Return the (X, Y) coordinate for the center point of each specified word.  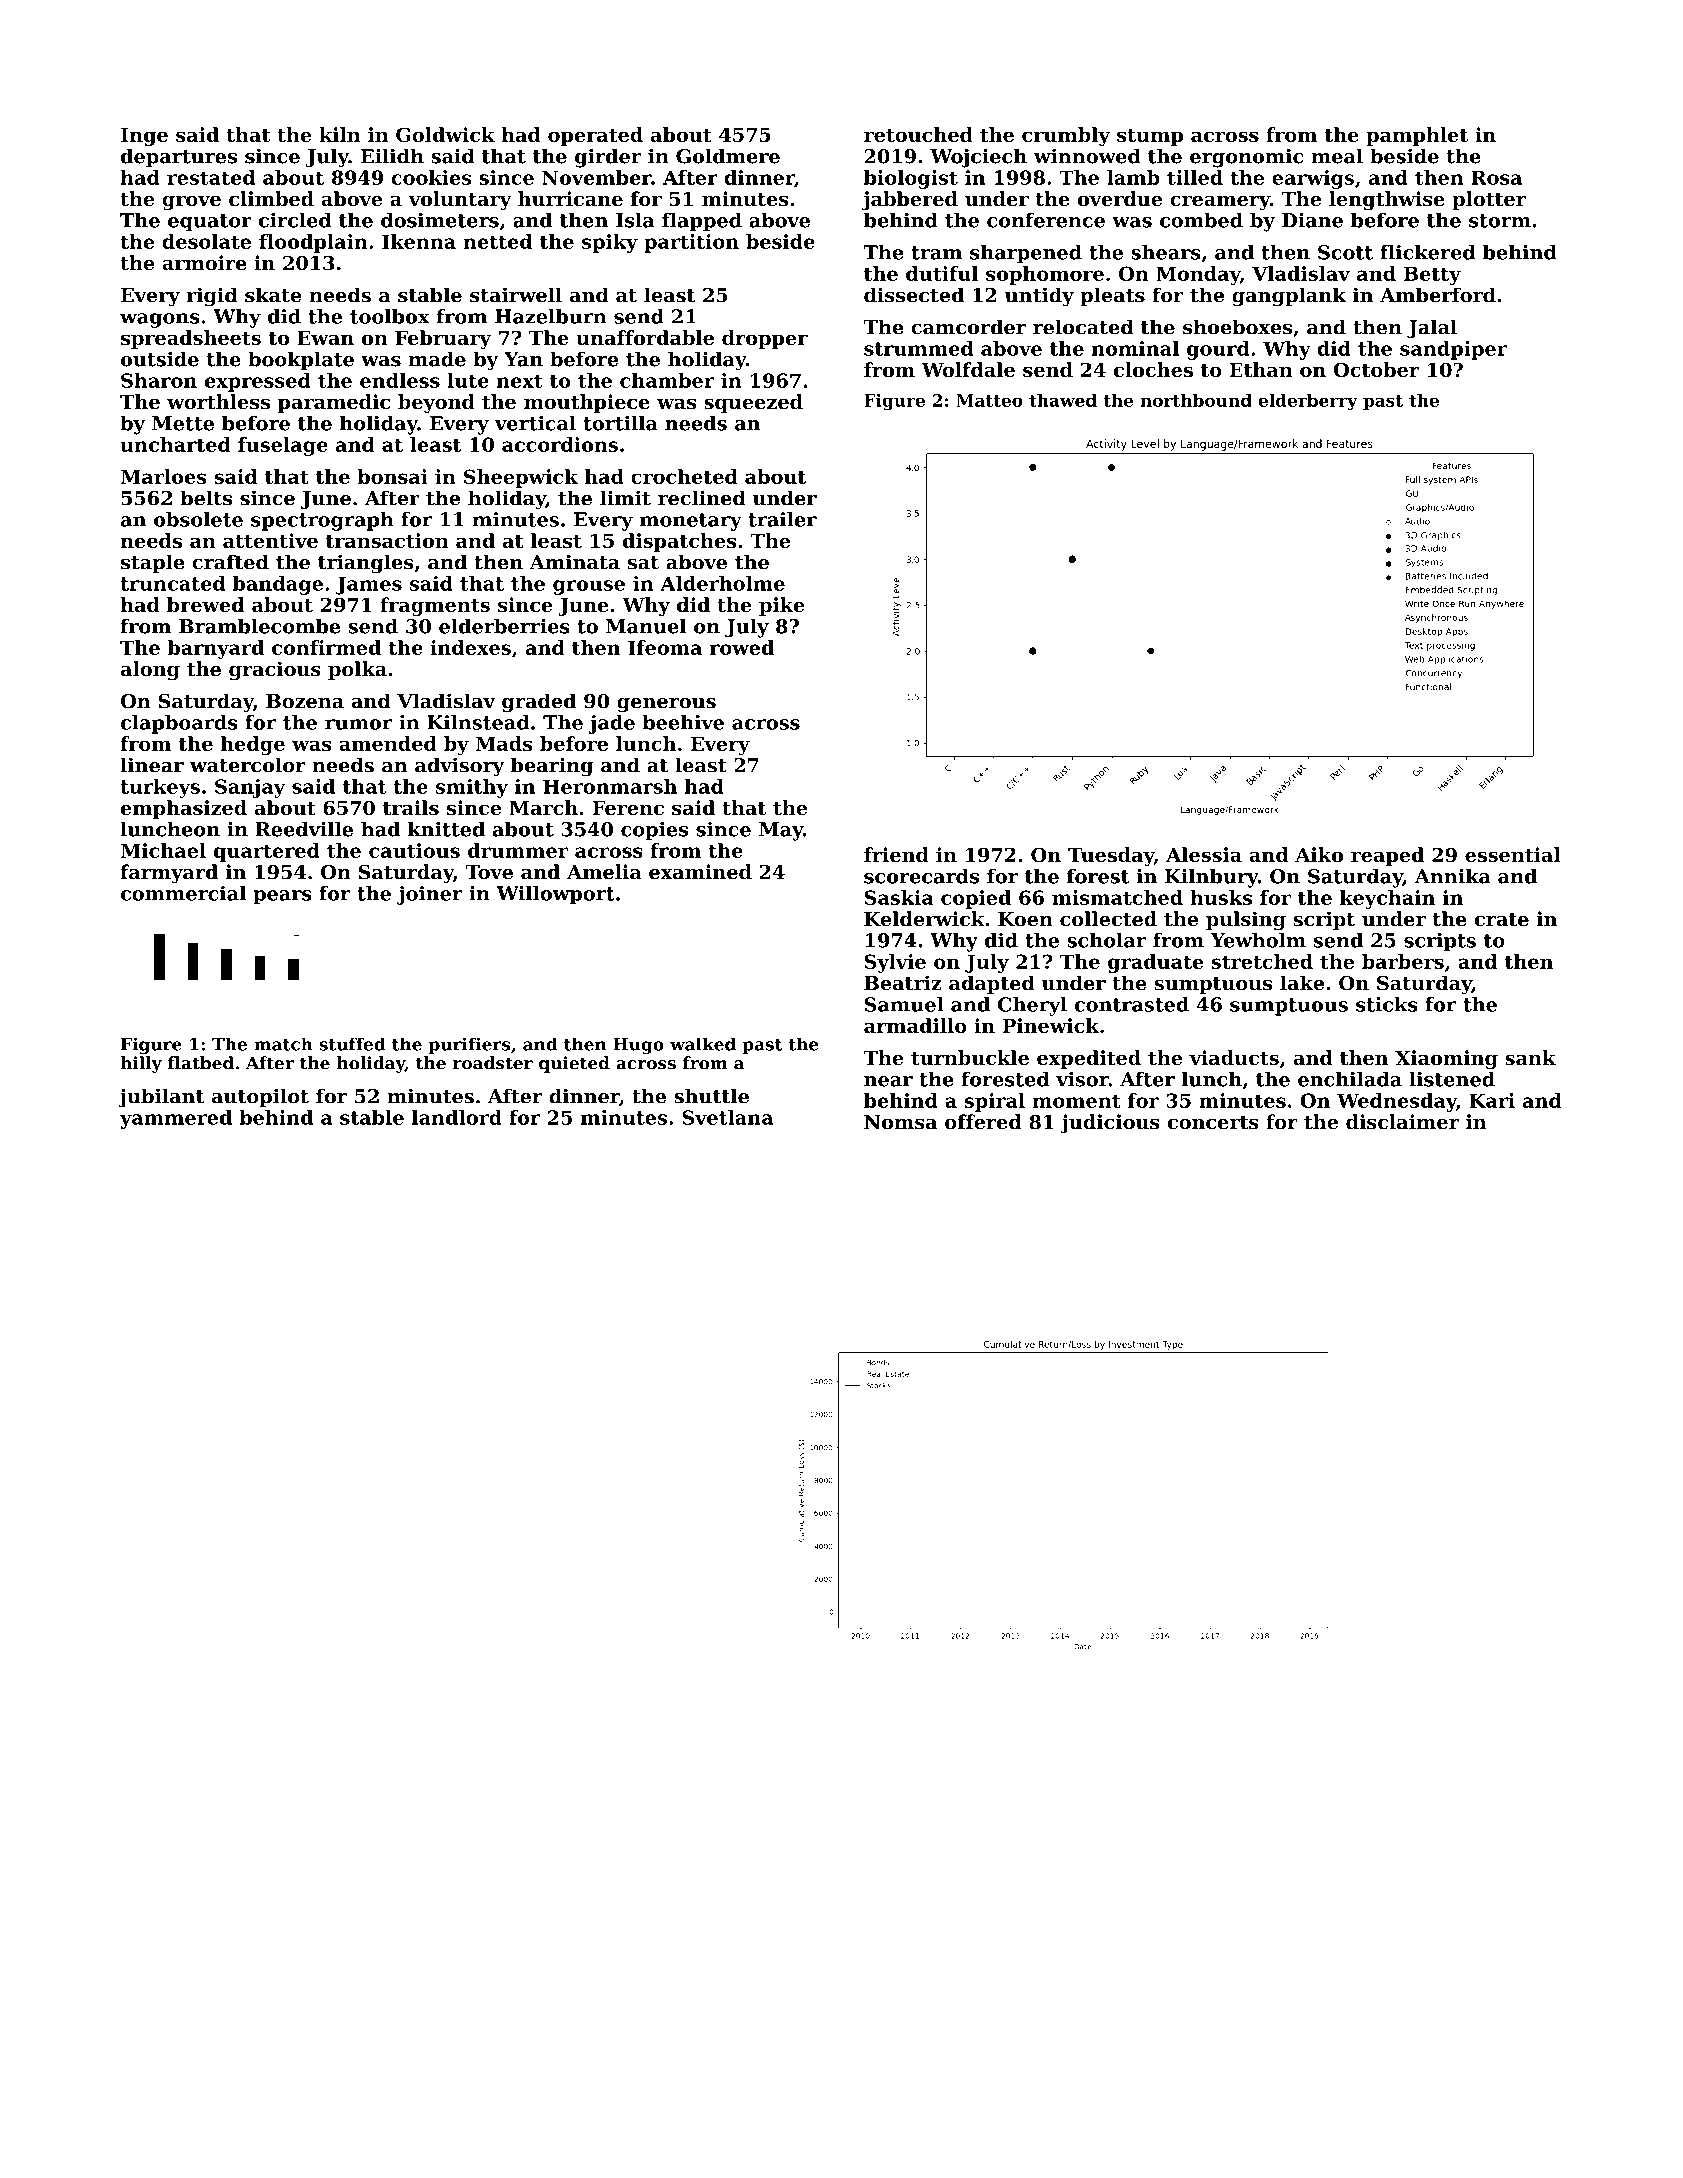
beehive (683, 722)
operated (595, 136)
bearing (552, 767)
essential (1513, 854)
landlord (457, 1117)
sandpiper (1453, 350)
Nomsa (900, 1122)
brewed (205, 604)
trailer (782, 519)
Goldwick (445, 134)
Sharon (159, 380)
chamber (667, 380)
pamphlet (1417, 136)
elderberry (1308, 402)
